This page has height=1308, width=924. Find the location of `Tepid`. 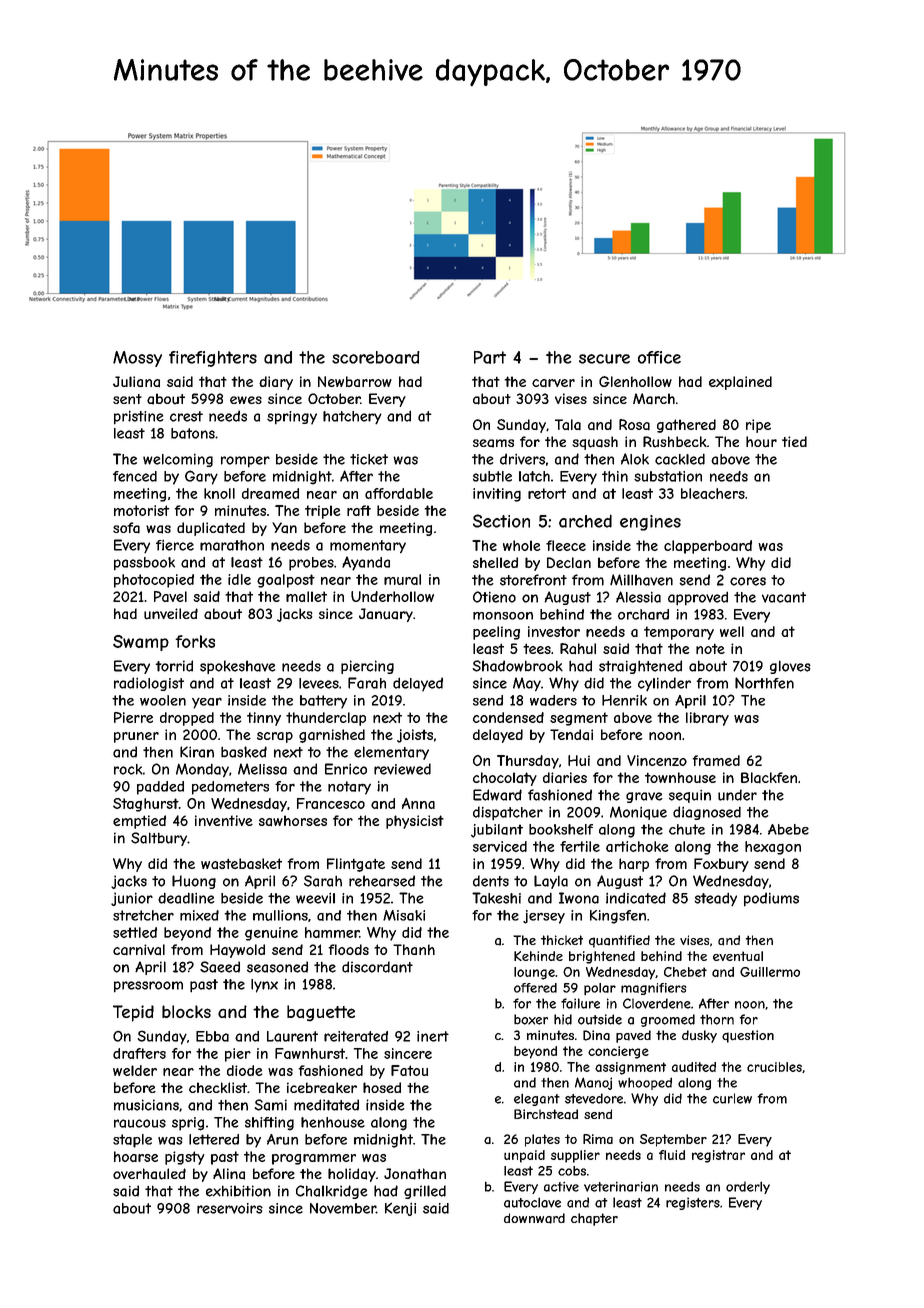

Tepid is located at coordinates (133, 1013).
